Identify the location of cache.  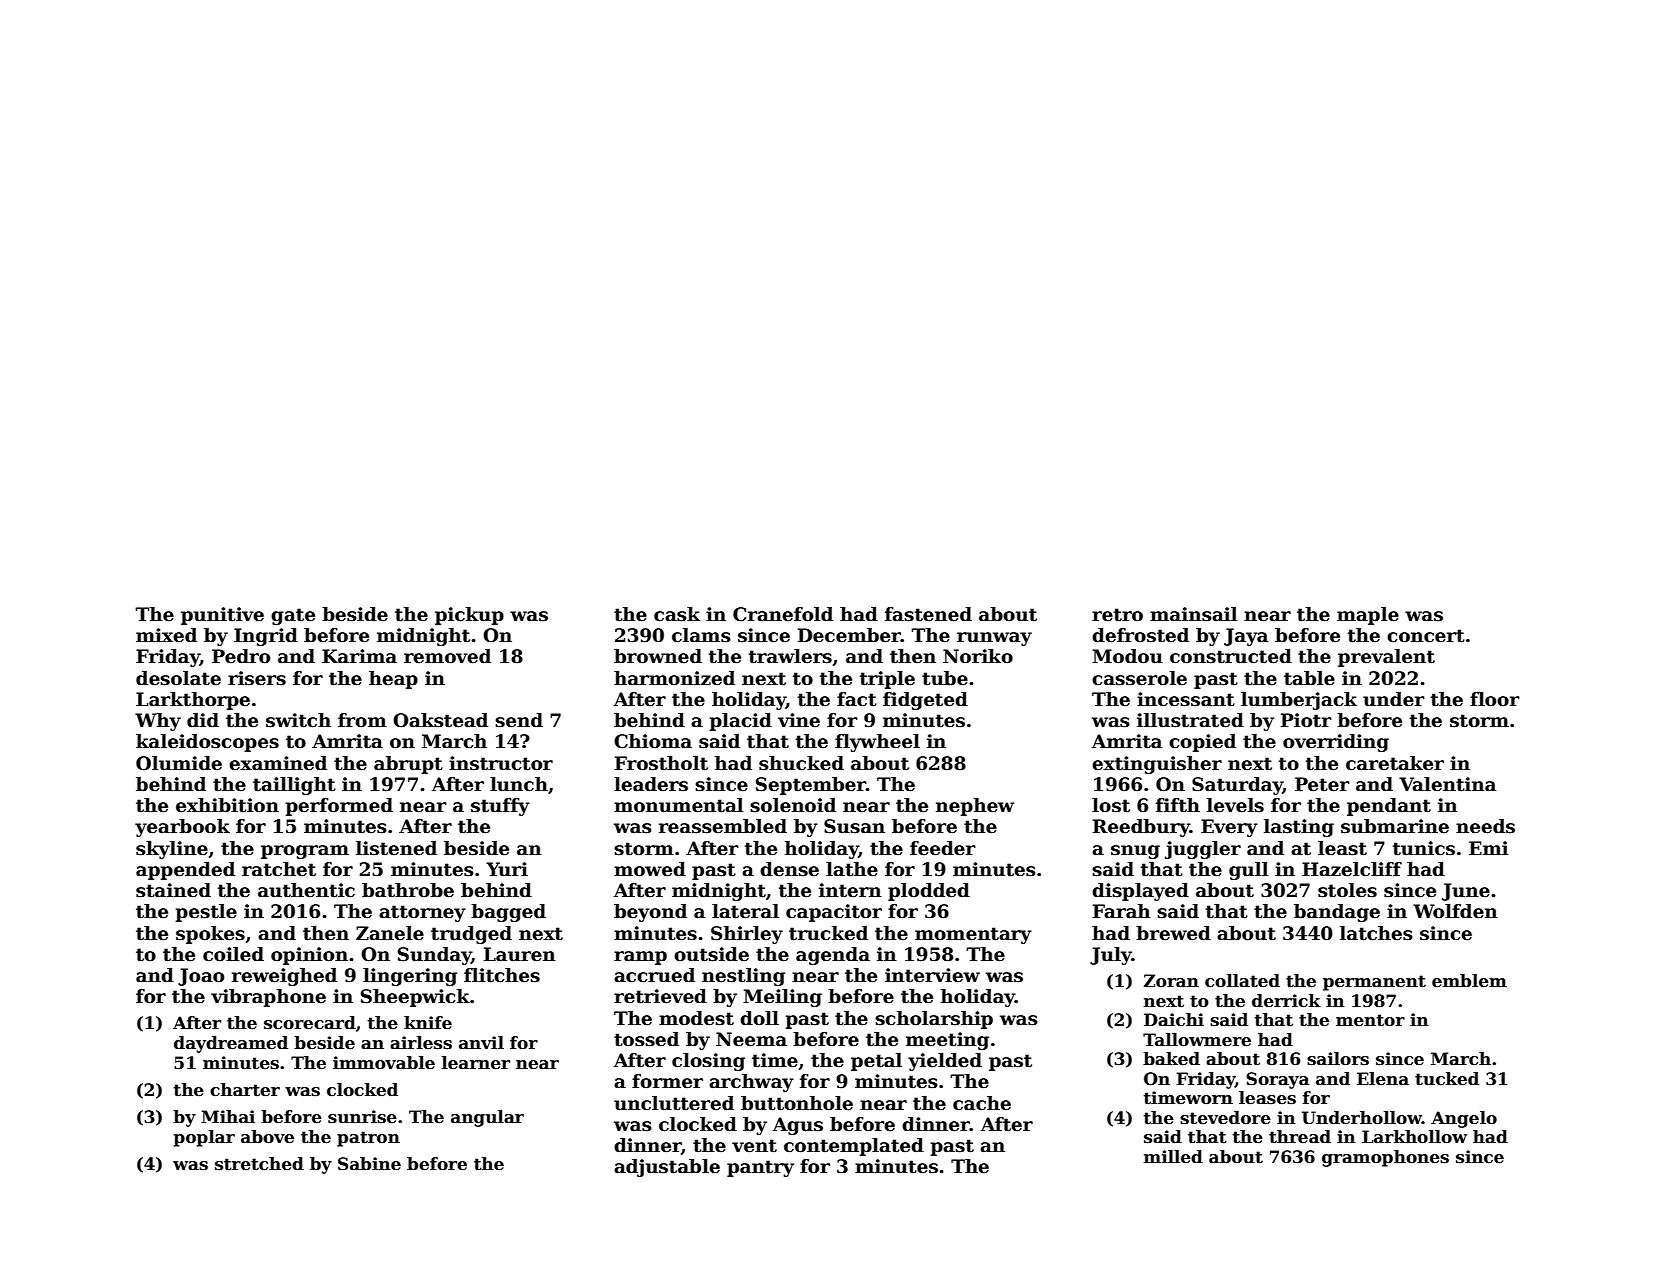
(982, 1103).
